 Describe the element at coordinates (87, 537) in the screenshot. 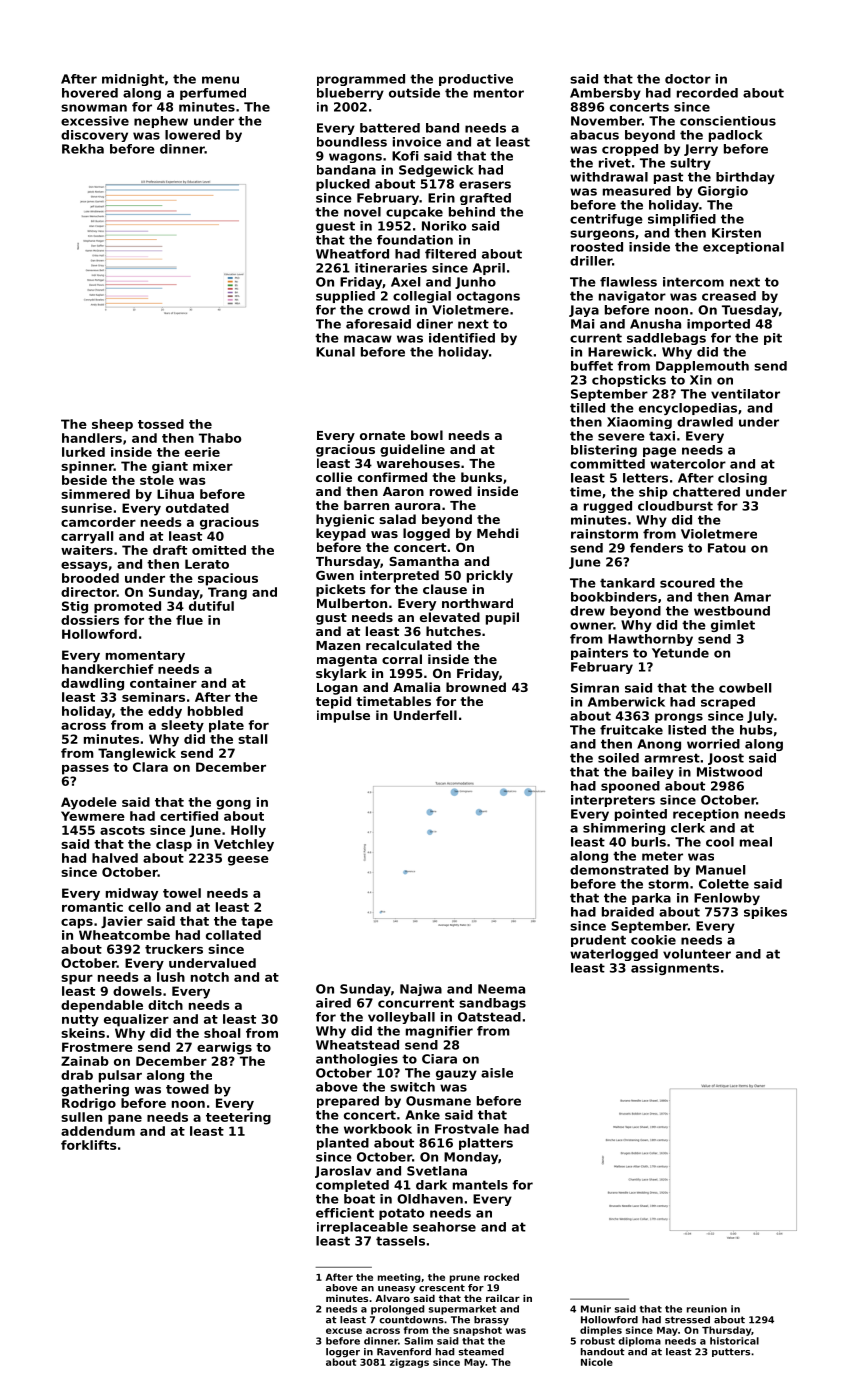

I see `carryall` at that location.
